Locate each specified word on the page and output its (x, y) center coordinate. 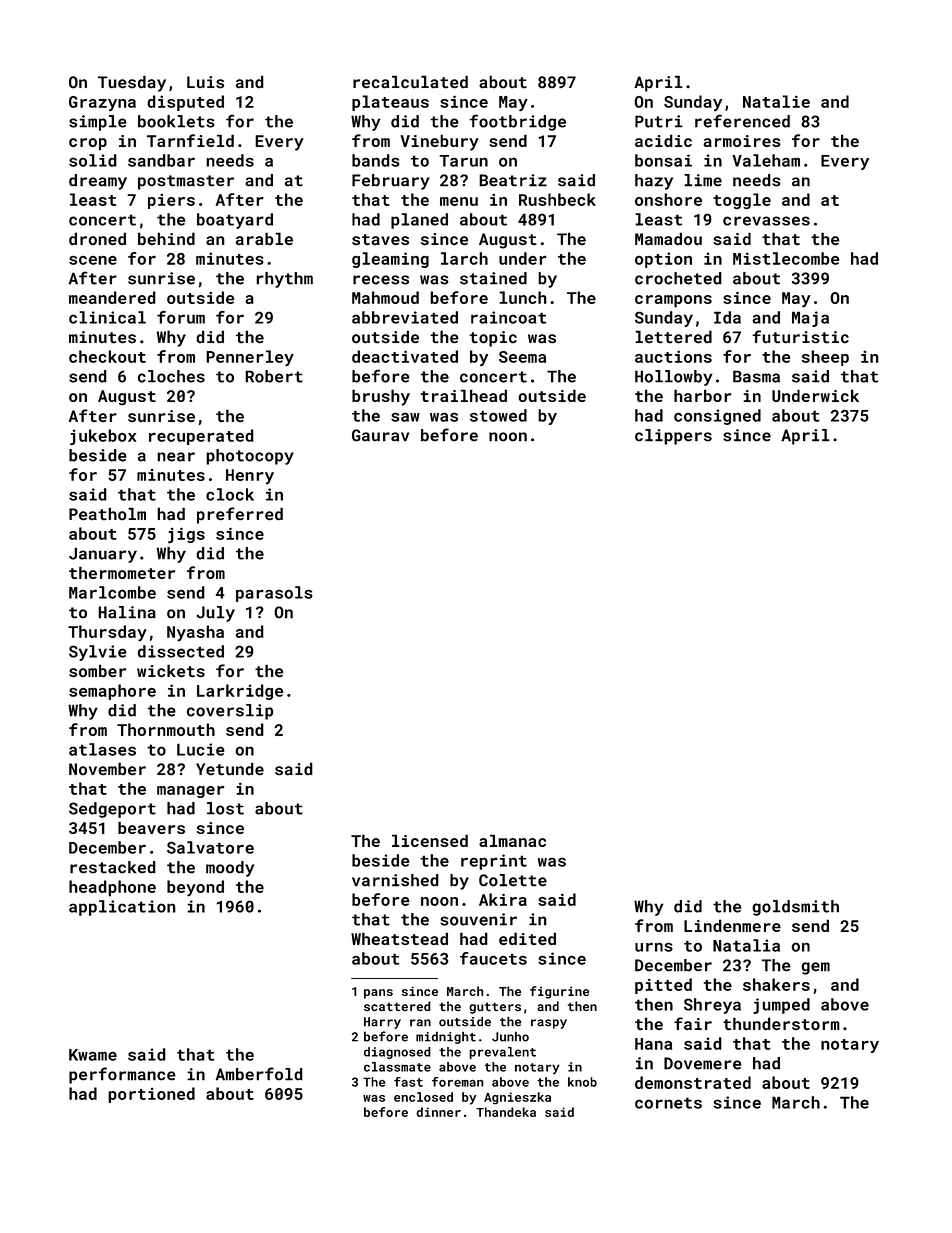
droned (97, 238)
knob (582, 1082)
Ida (727, 317)
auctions (673, 356)
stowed (498, 415)
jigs (186, 535)
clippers (673, 437)
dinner (438, 1112)
